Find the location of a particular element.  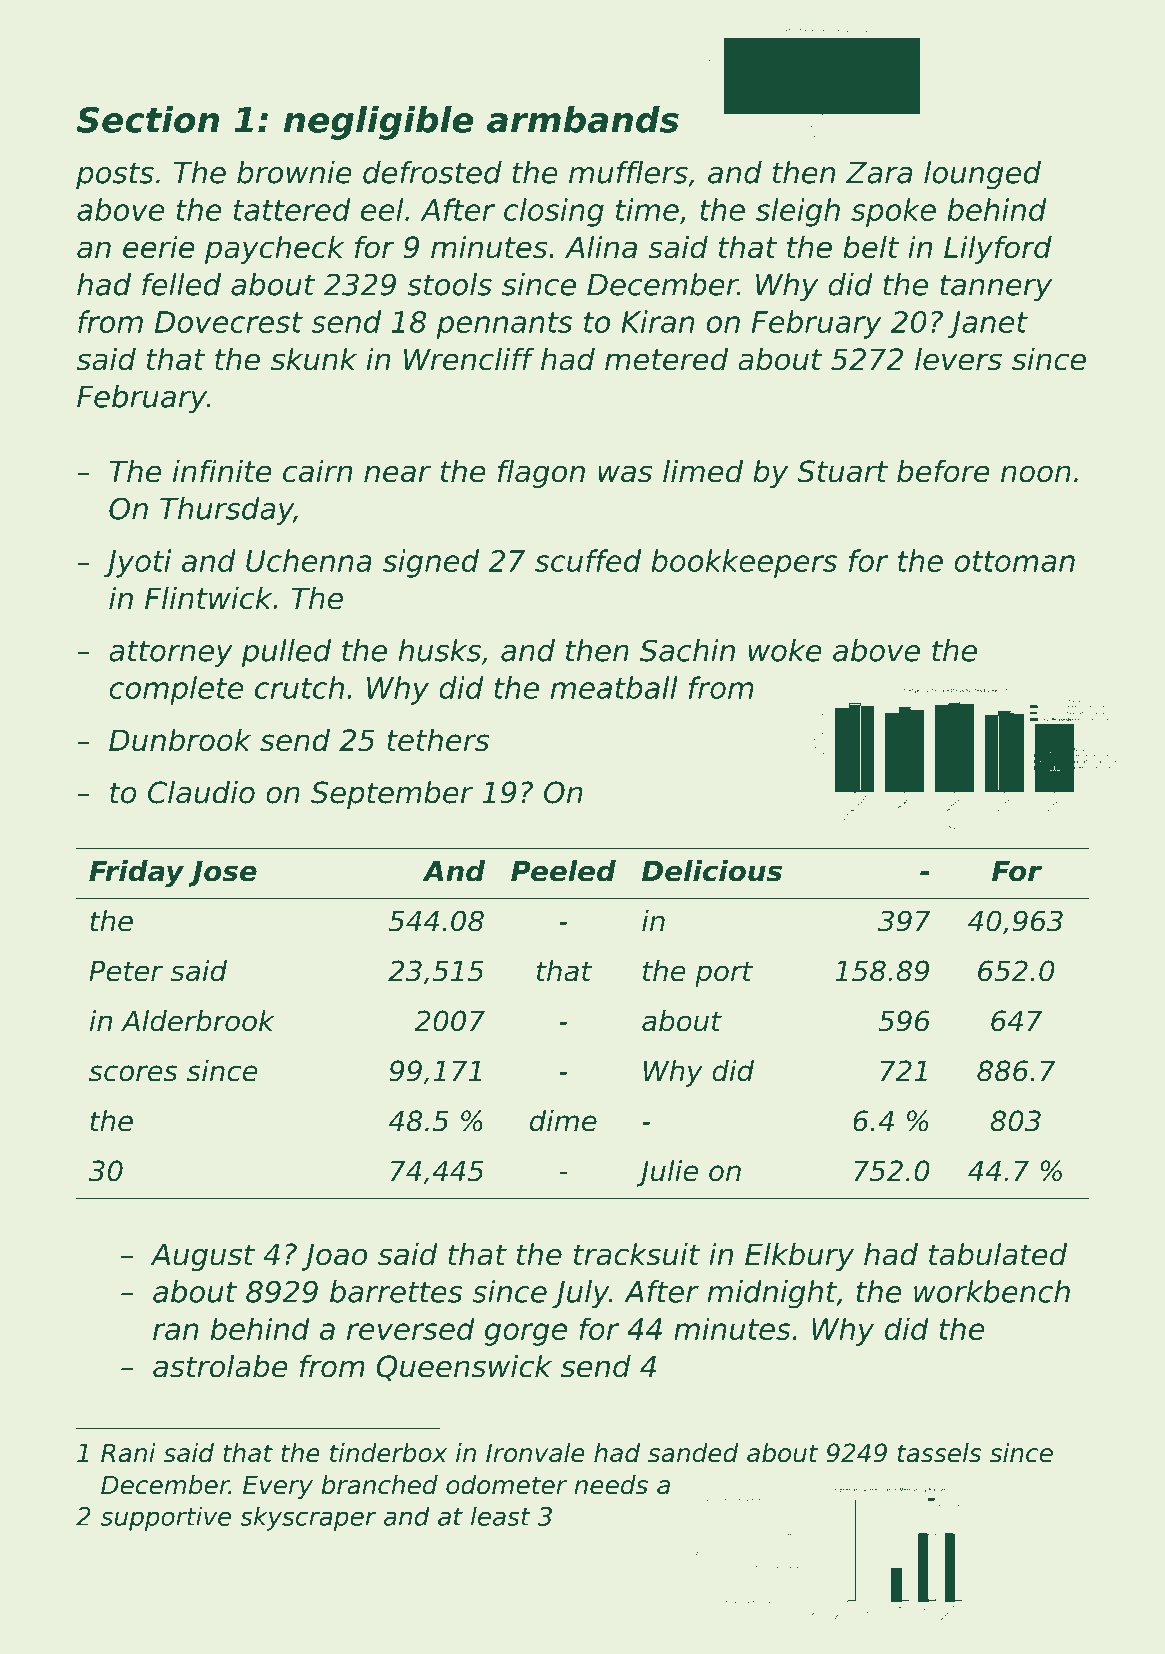

Delicious is located at coordinates (712, 871).
